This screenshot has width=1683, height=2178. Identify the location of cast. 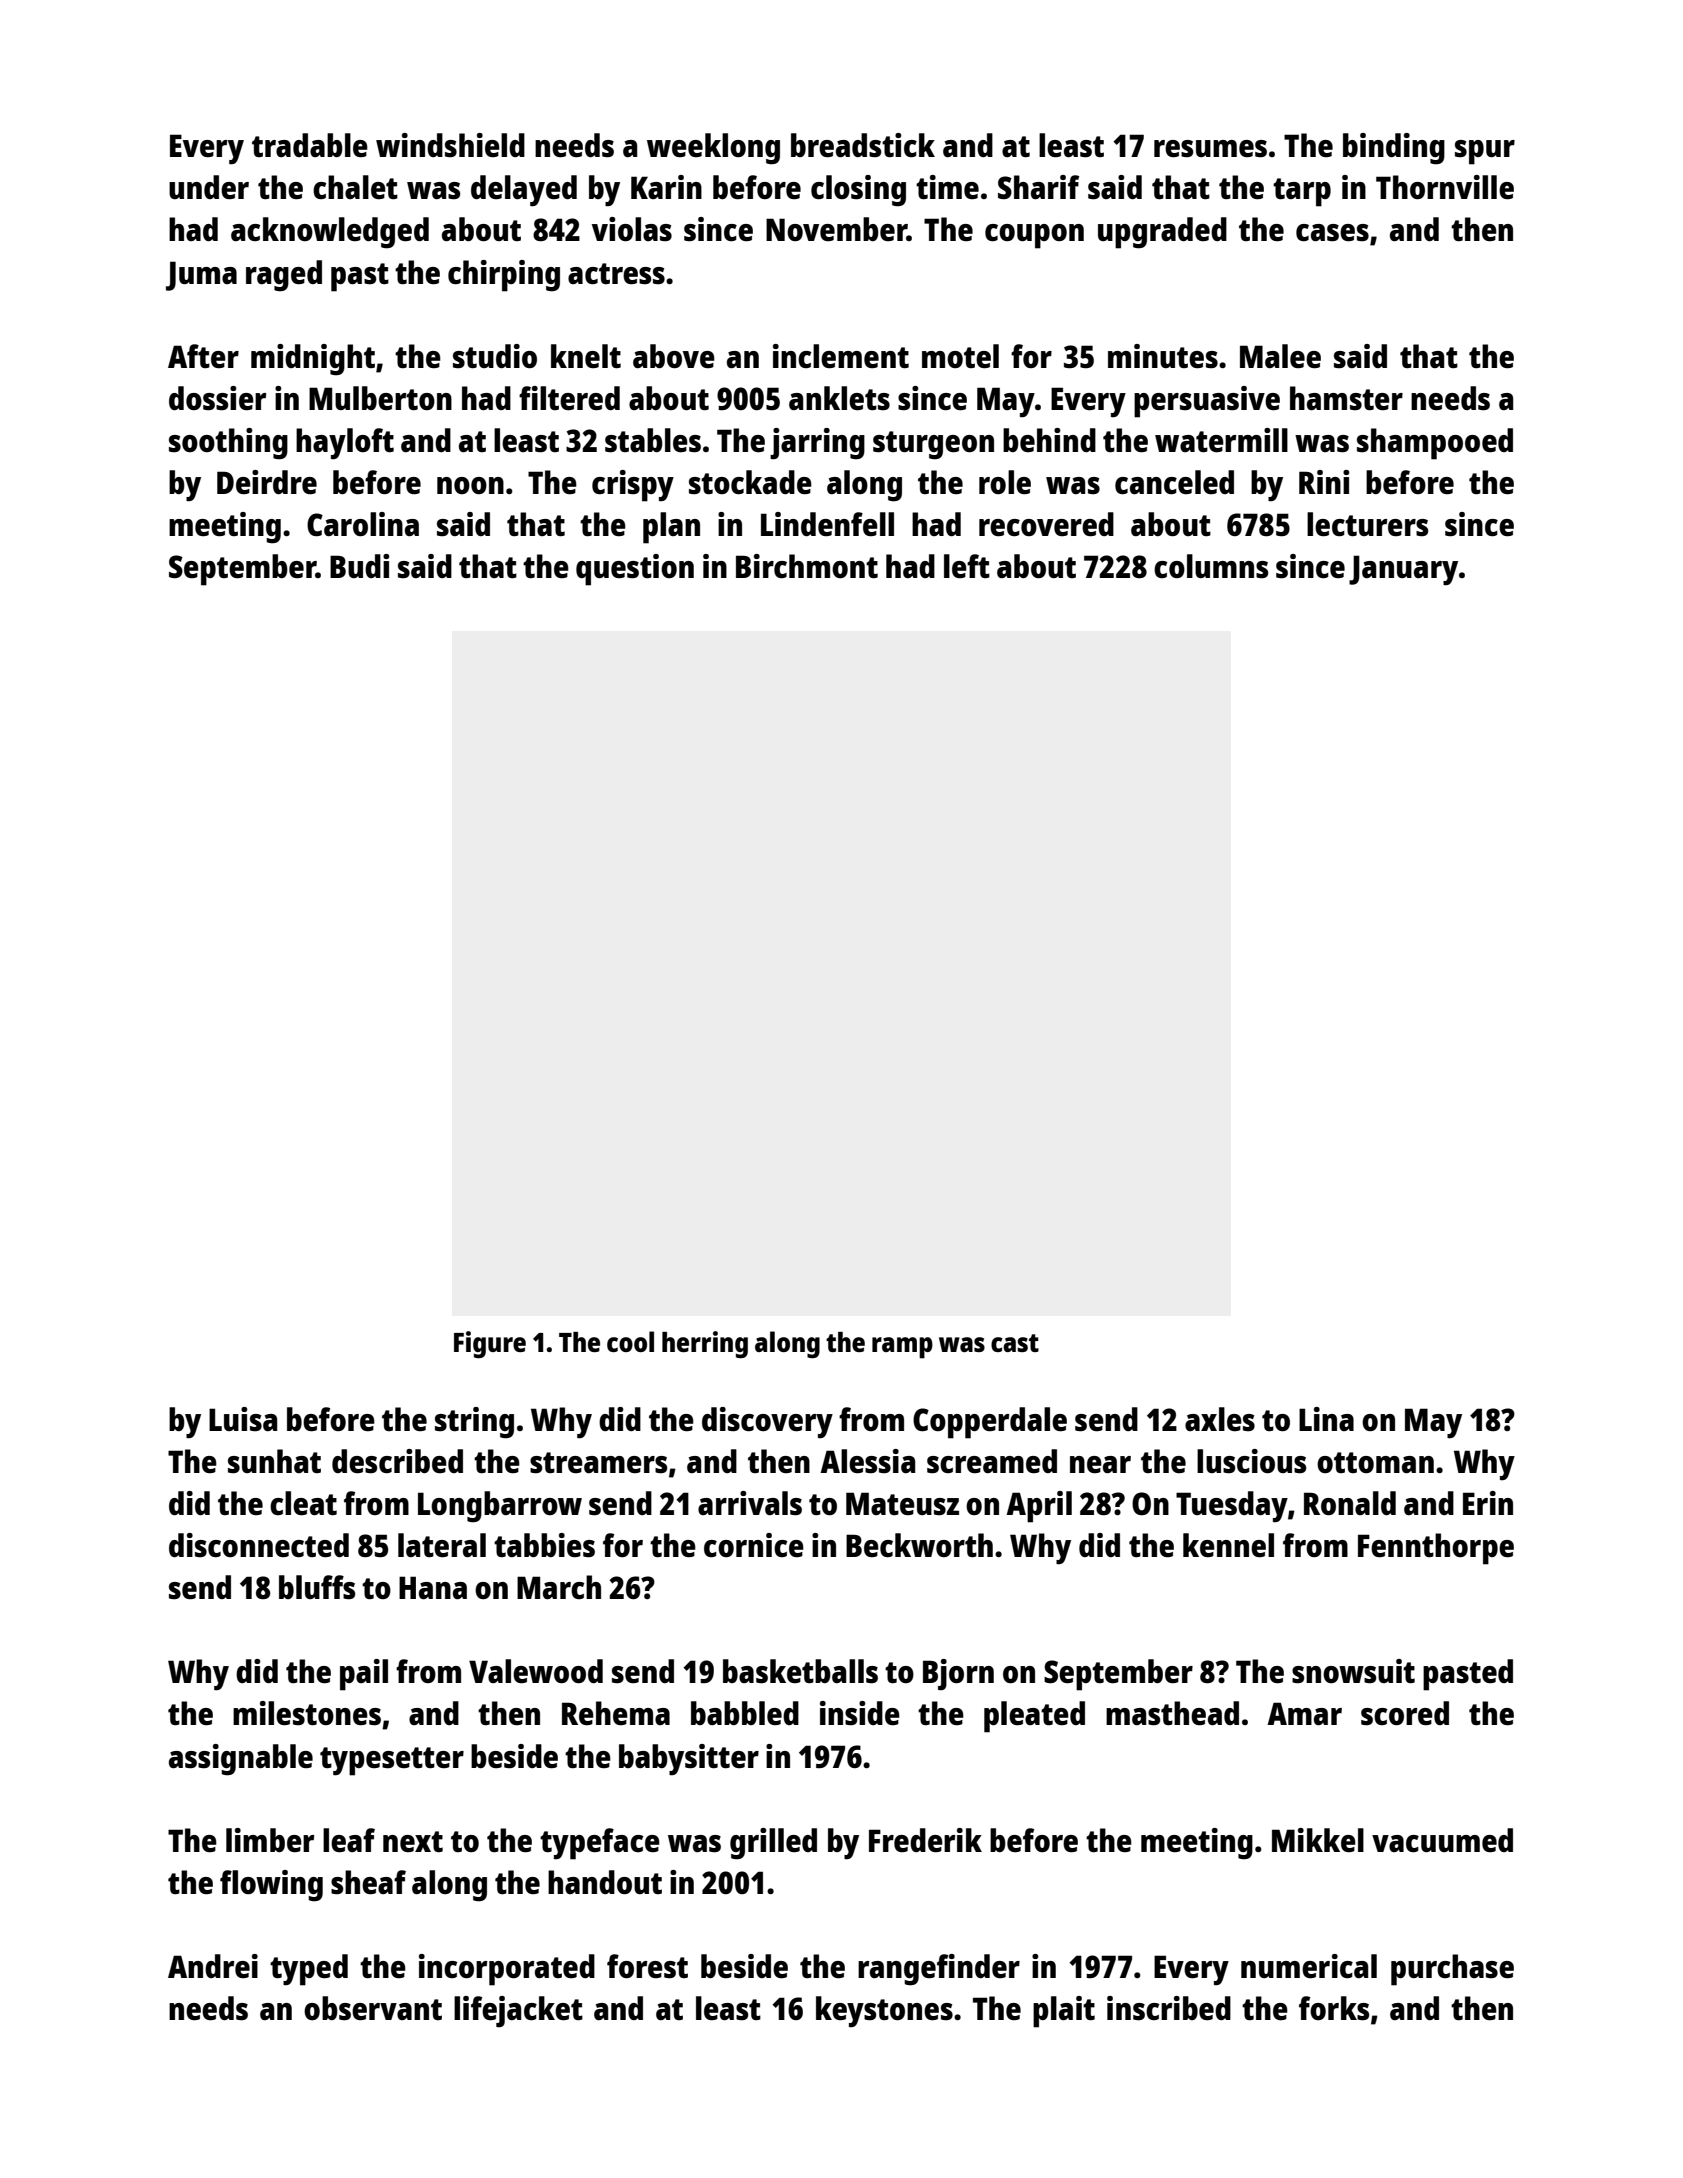
(1015, 1343).
